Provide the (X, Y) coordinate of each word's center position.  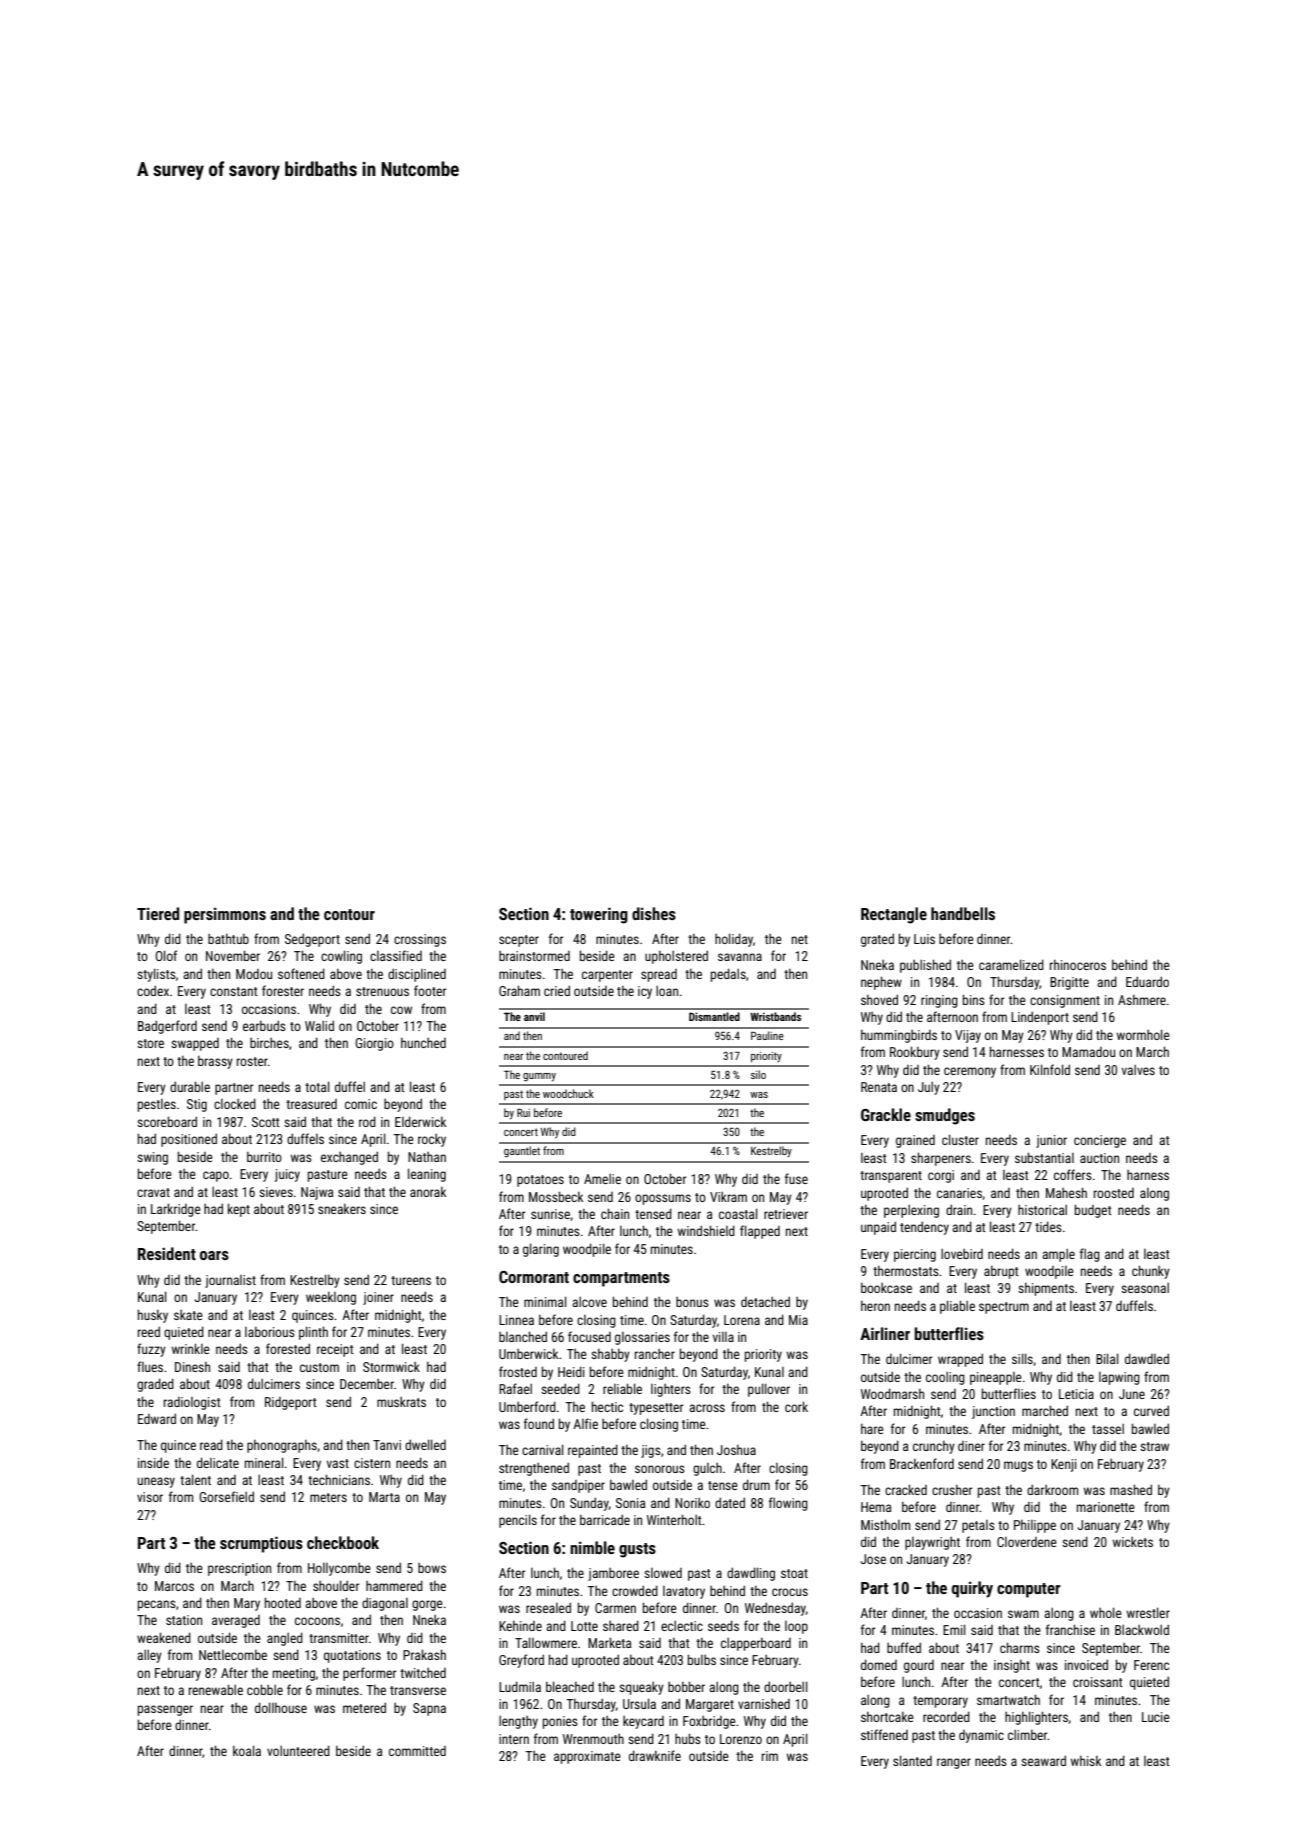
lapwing (1119, 1378)
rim (770, 1756)
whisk (1086, 1761)
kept (239, 1210)
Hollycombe (339, 1569)
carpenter (607, 976)
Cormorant (534, 1277)
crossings (420, 940)
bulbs (702, 1659)
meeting (294, 1674)
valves (1138, 1069)
